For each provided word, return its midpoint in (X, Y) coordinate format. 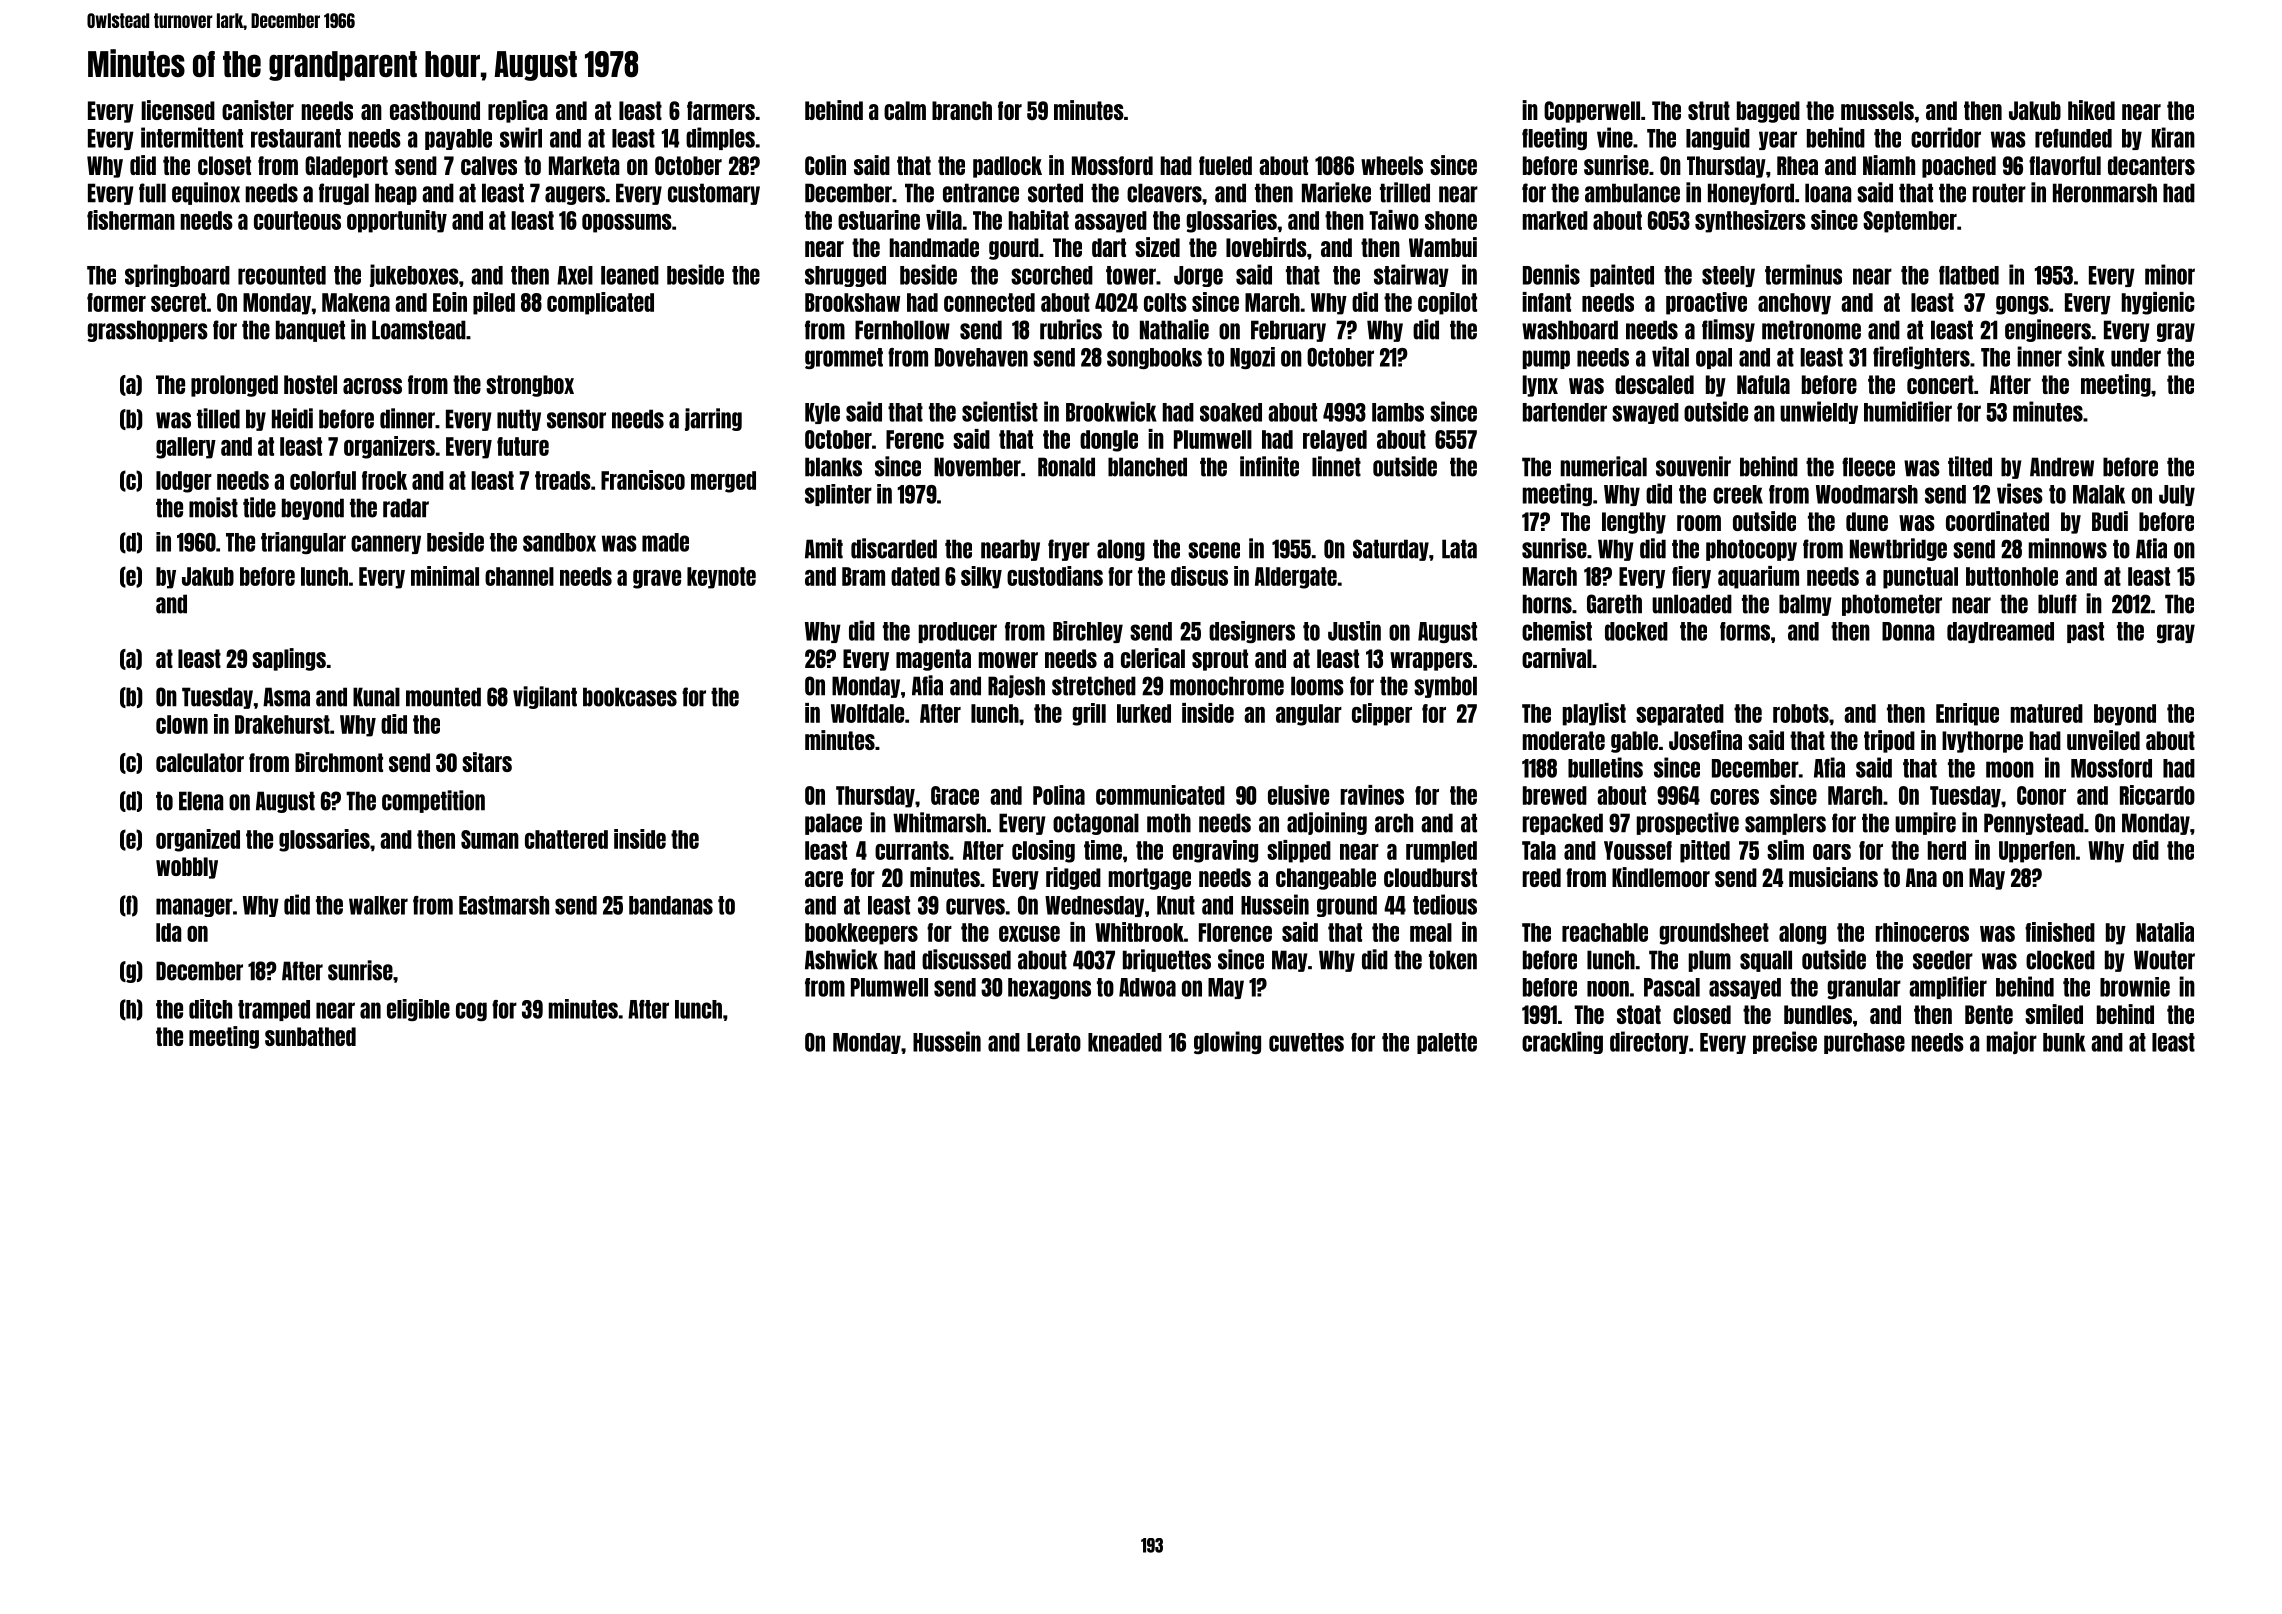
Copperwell (1592, 112)
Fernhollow (902, 330)
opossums (627, 223)
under (2136, 357)
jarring (713, 419)
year (1778, 140)
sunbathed (310, 1036)
